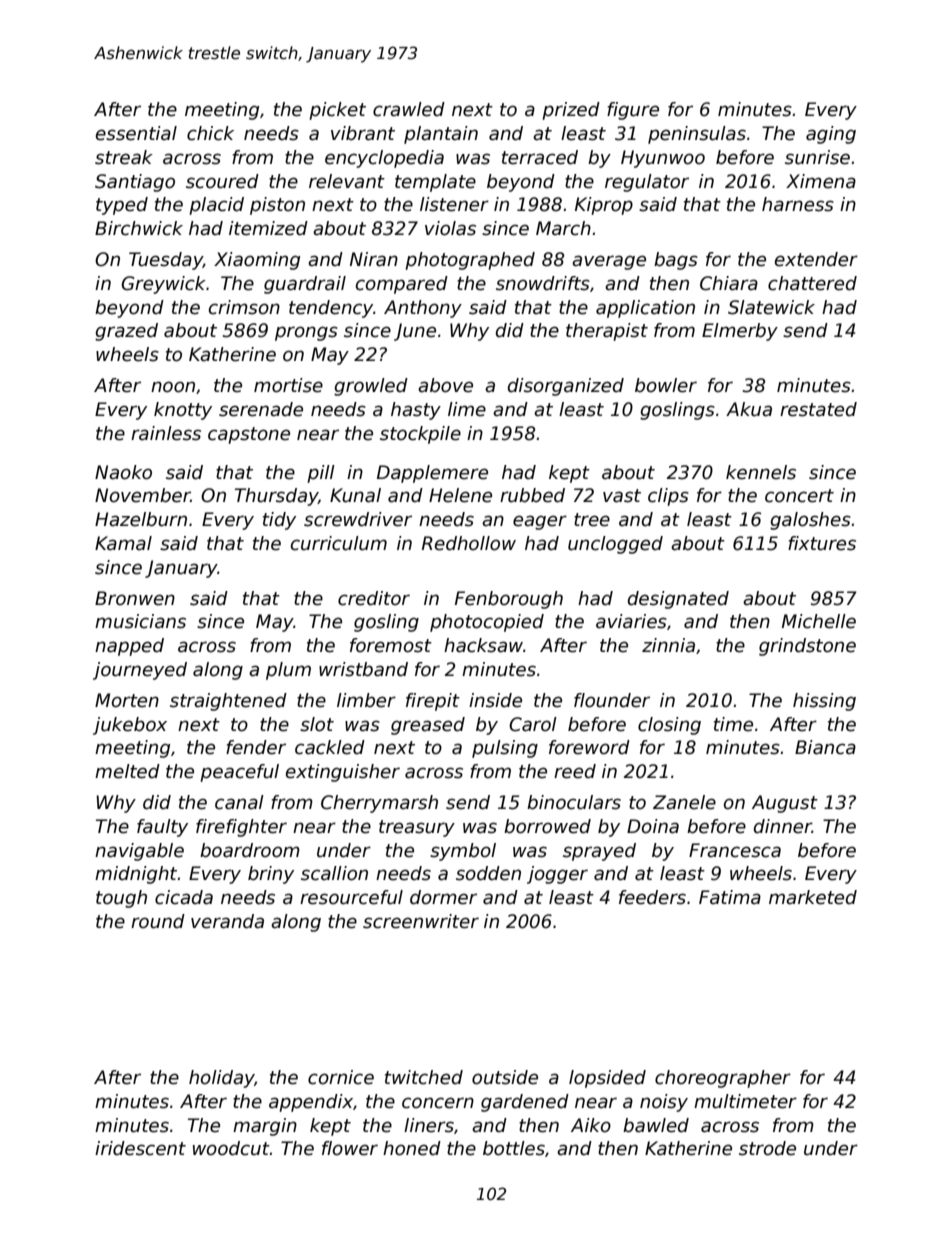  What do you see at coordinates (463, 852) in the page?
I see `symbol` at bounding box center [463, 852].
